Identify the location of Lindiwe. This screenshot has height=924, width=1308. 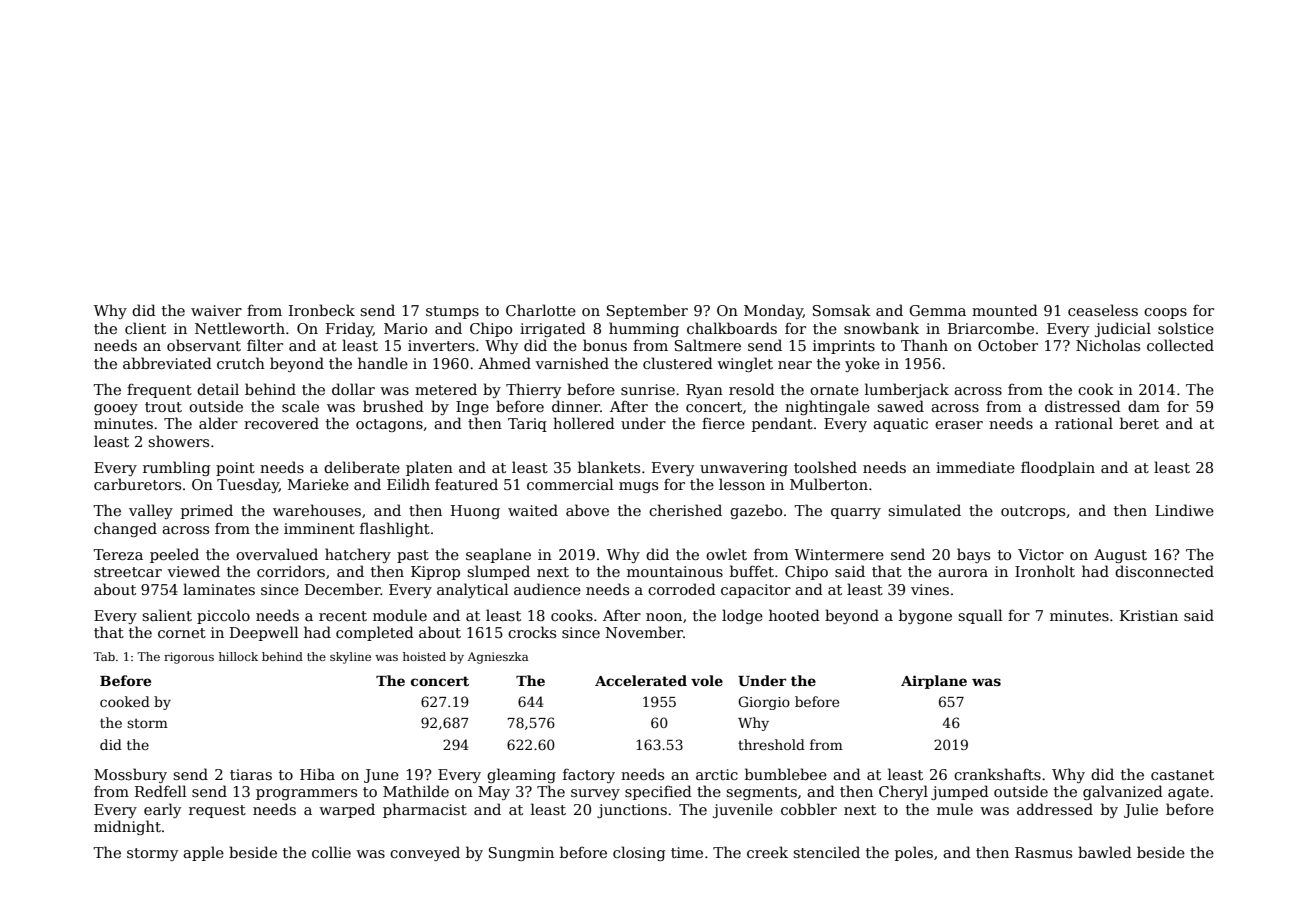
(1184, 510).
